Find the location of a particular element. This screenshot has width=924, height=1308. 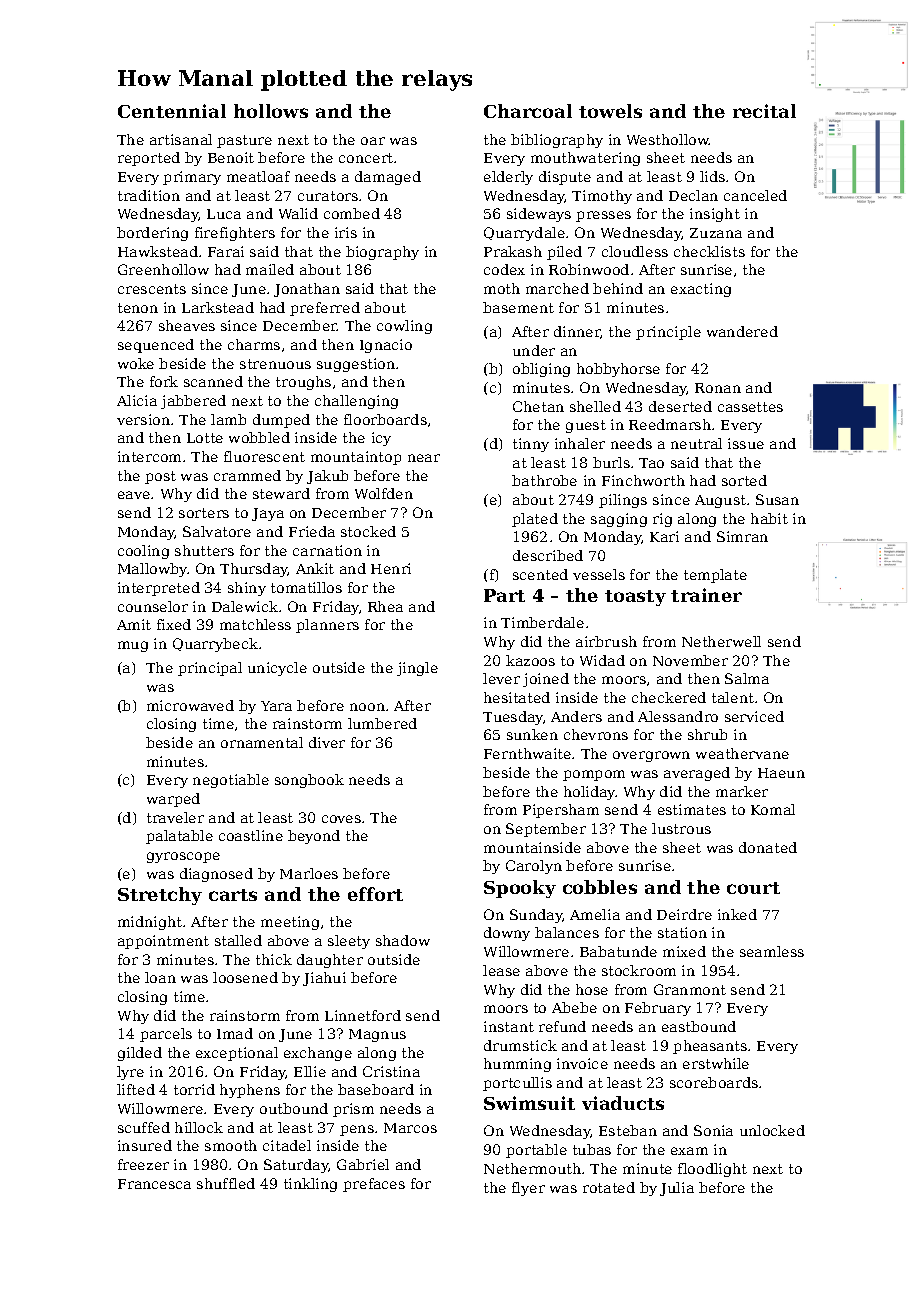

Francesca is located at coordinates (154, 1184).
